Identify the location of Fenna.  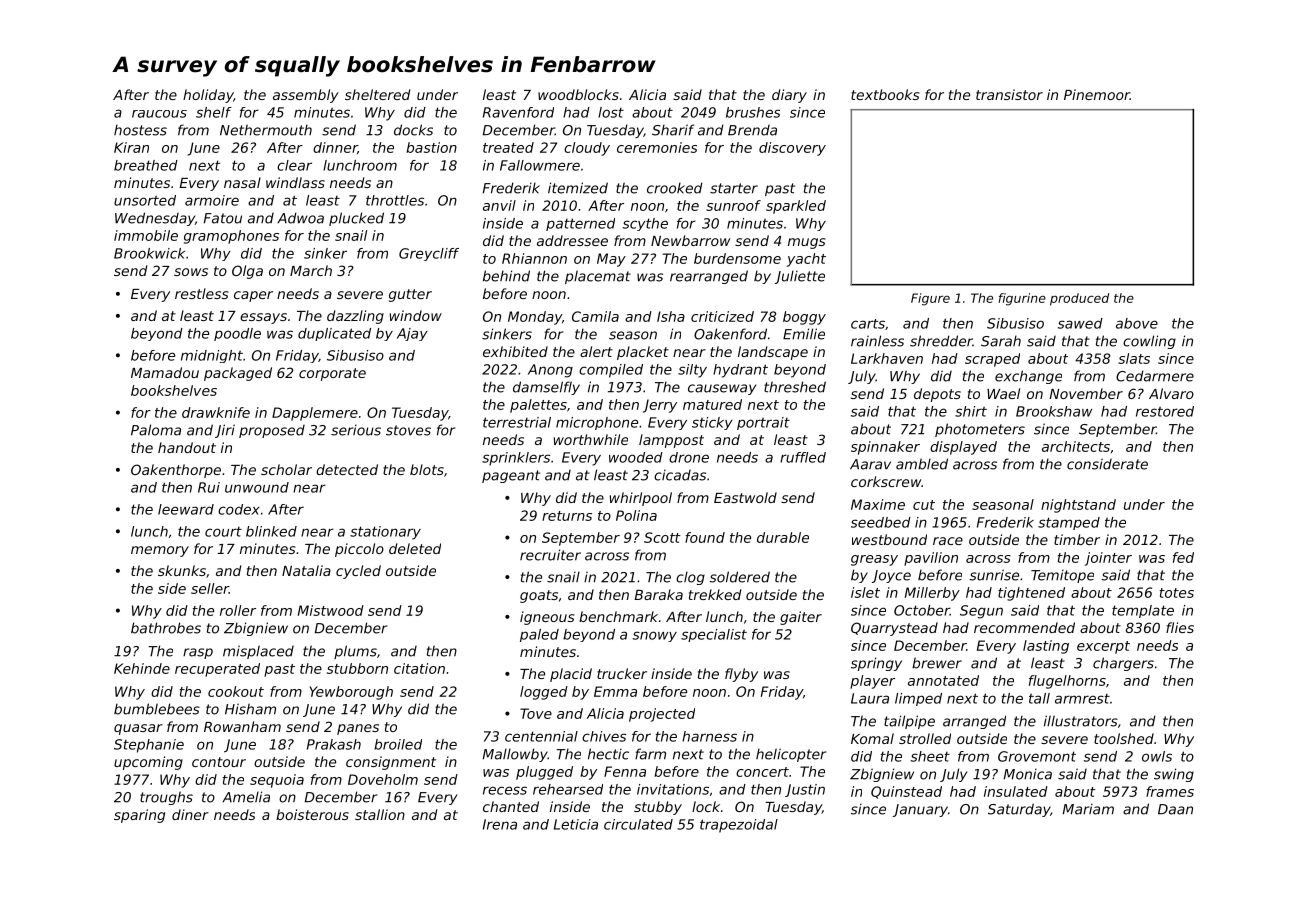
(625, 771).
